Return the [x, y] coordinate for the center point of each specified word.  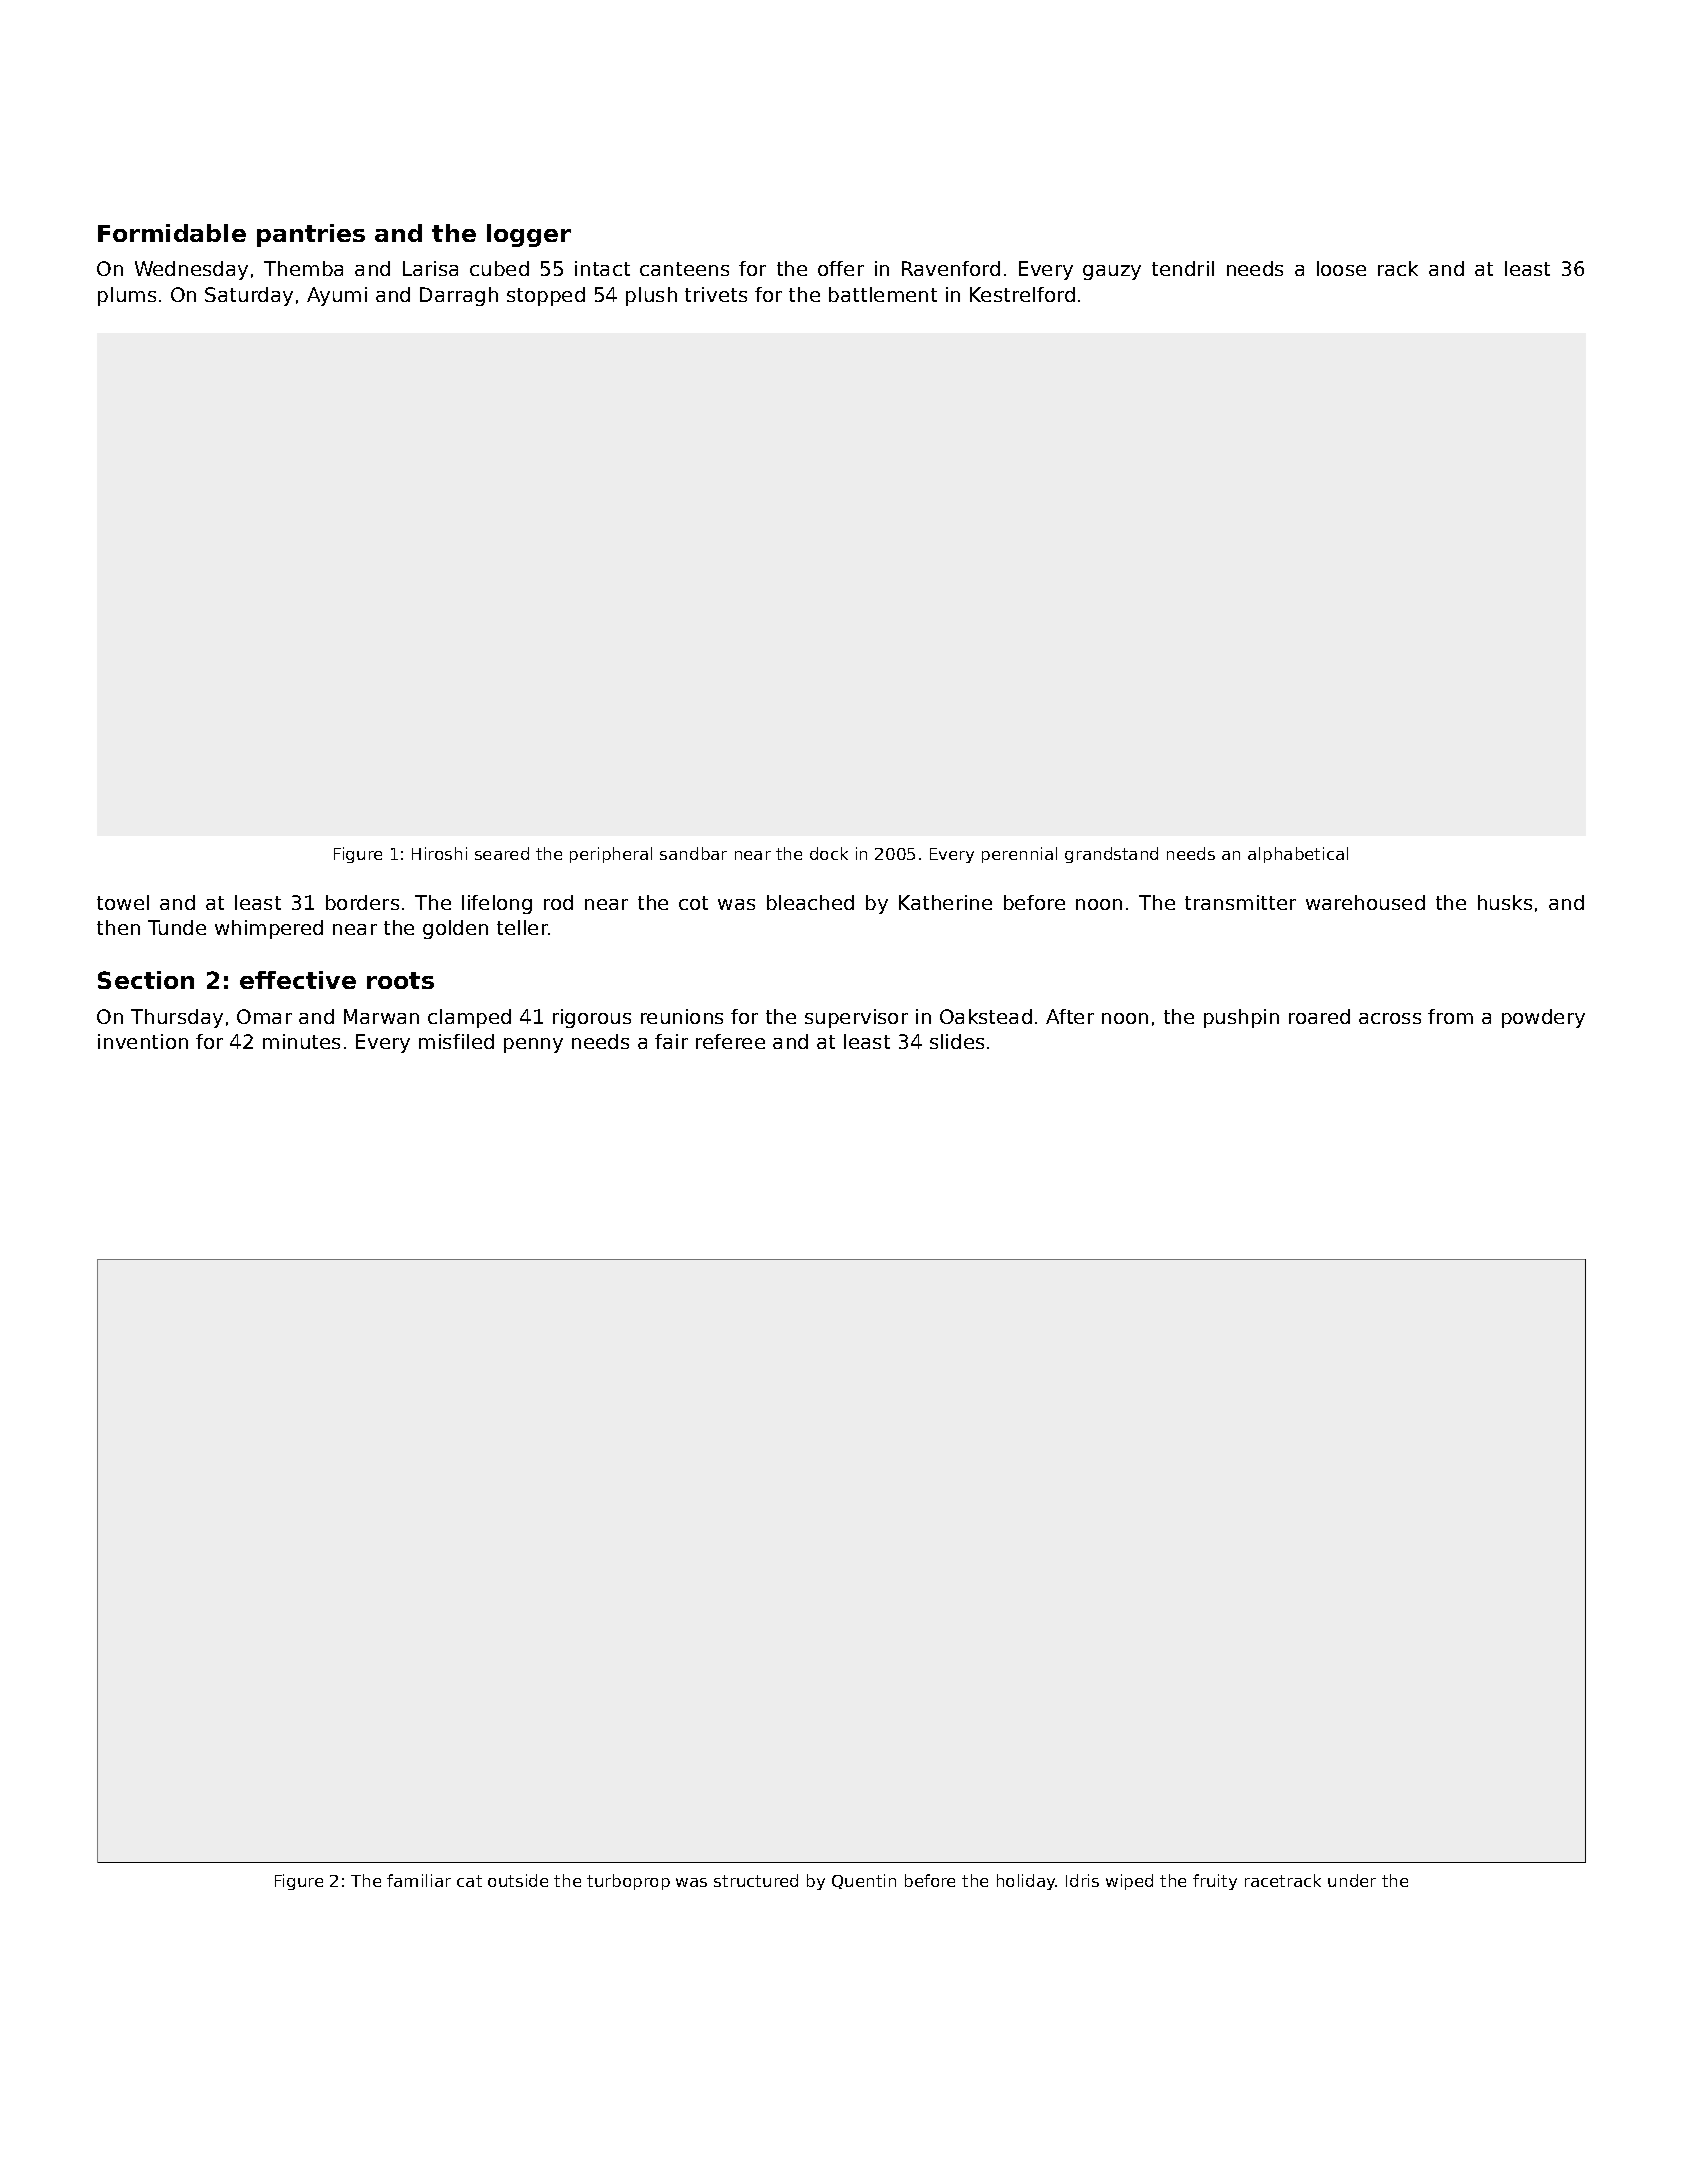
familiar [419, 1880]
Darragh [459, 296]
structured [756, 1880]
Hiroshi [439, 853]
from [1450, 1016]
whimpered [269, 929]
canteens [684, 269]
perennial [1019, 855]
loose [1341, 268]
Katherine [945, 902]
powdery [1543, 1018]
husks [1505, 902]
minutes [301, 1041]
